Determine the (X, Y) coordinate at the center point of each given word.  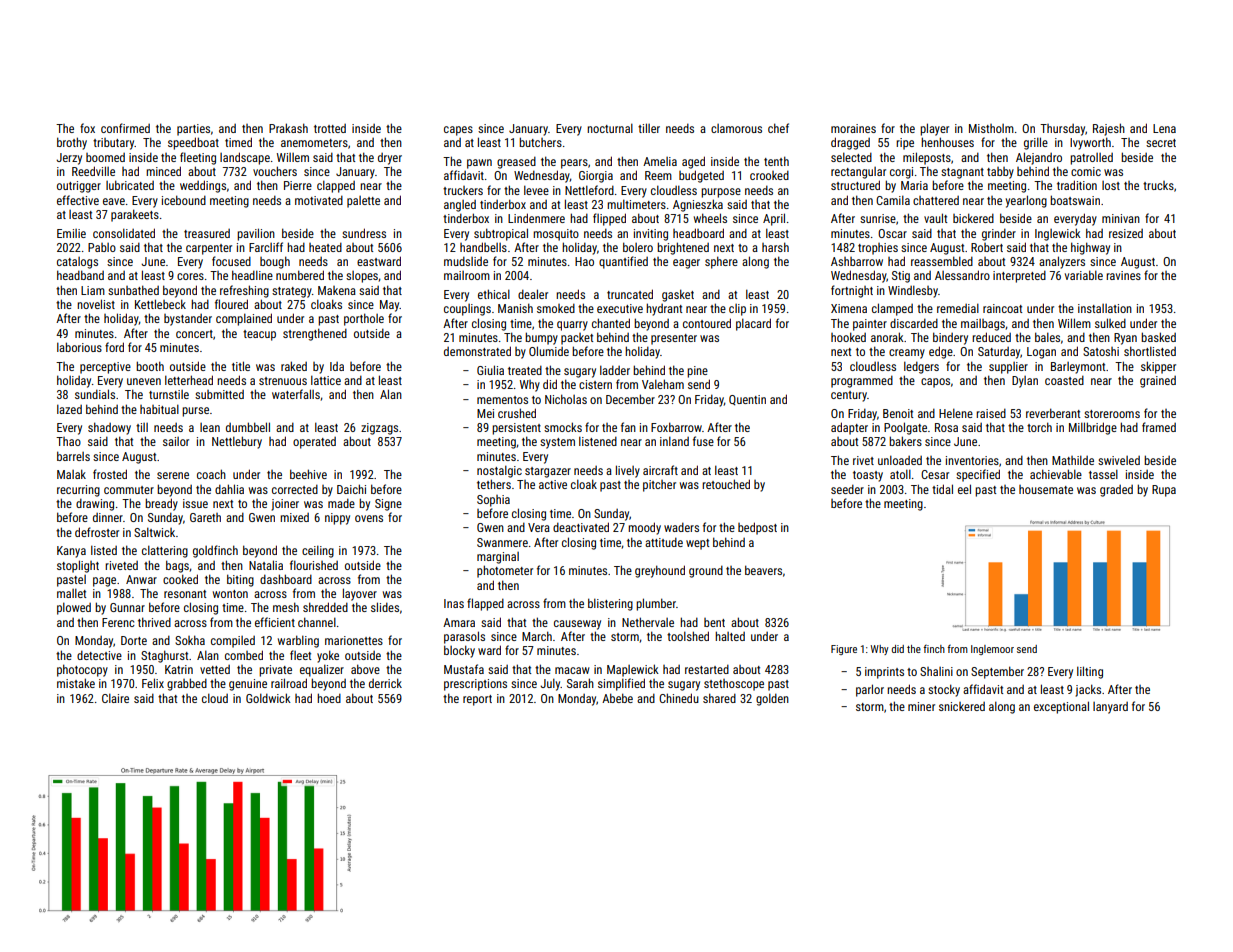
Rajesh (1109, 129)
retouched (726, 484)
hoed (329, 698)
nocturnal (610, 128)
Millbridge (1093, 428)
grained (1158, 382)
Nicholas (566, 399)
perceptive (105, 368)
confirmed (125, 128)
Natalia (266, 565)
